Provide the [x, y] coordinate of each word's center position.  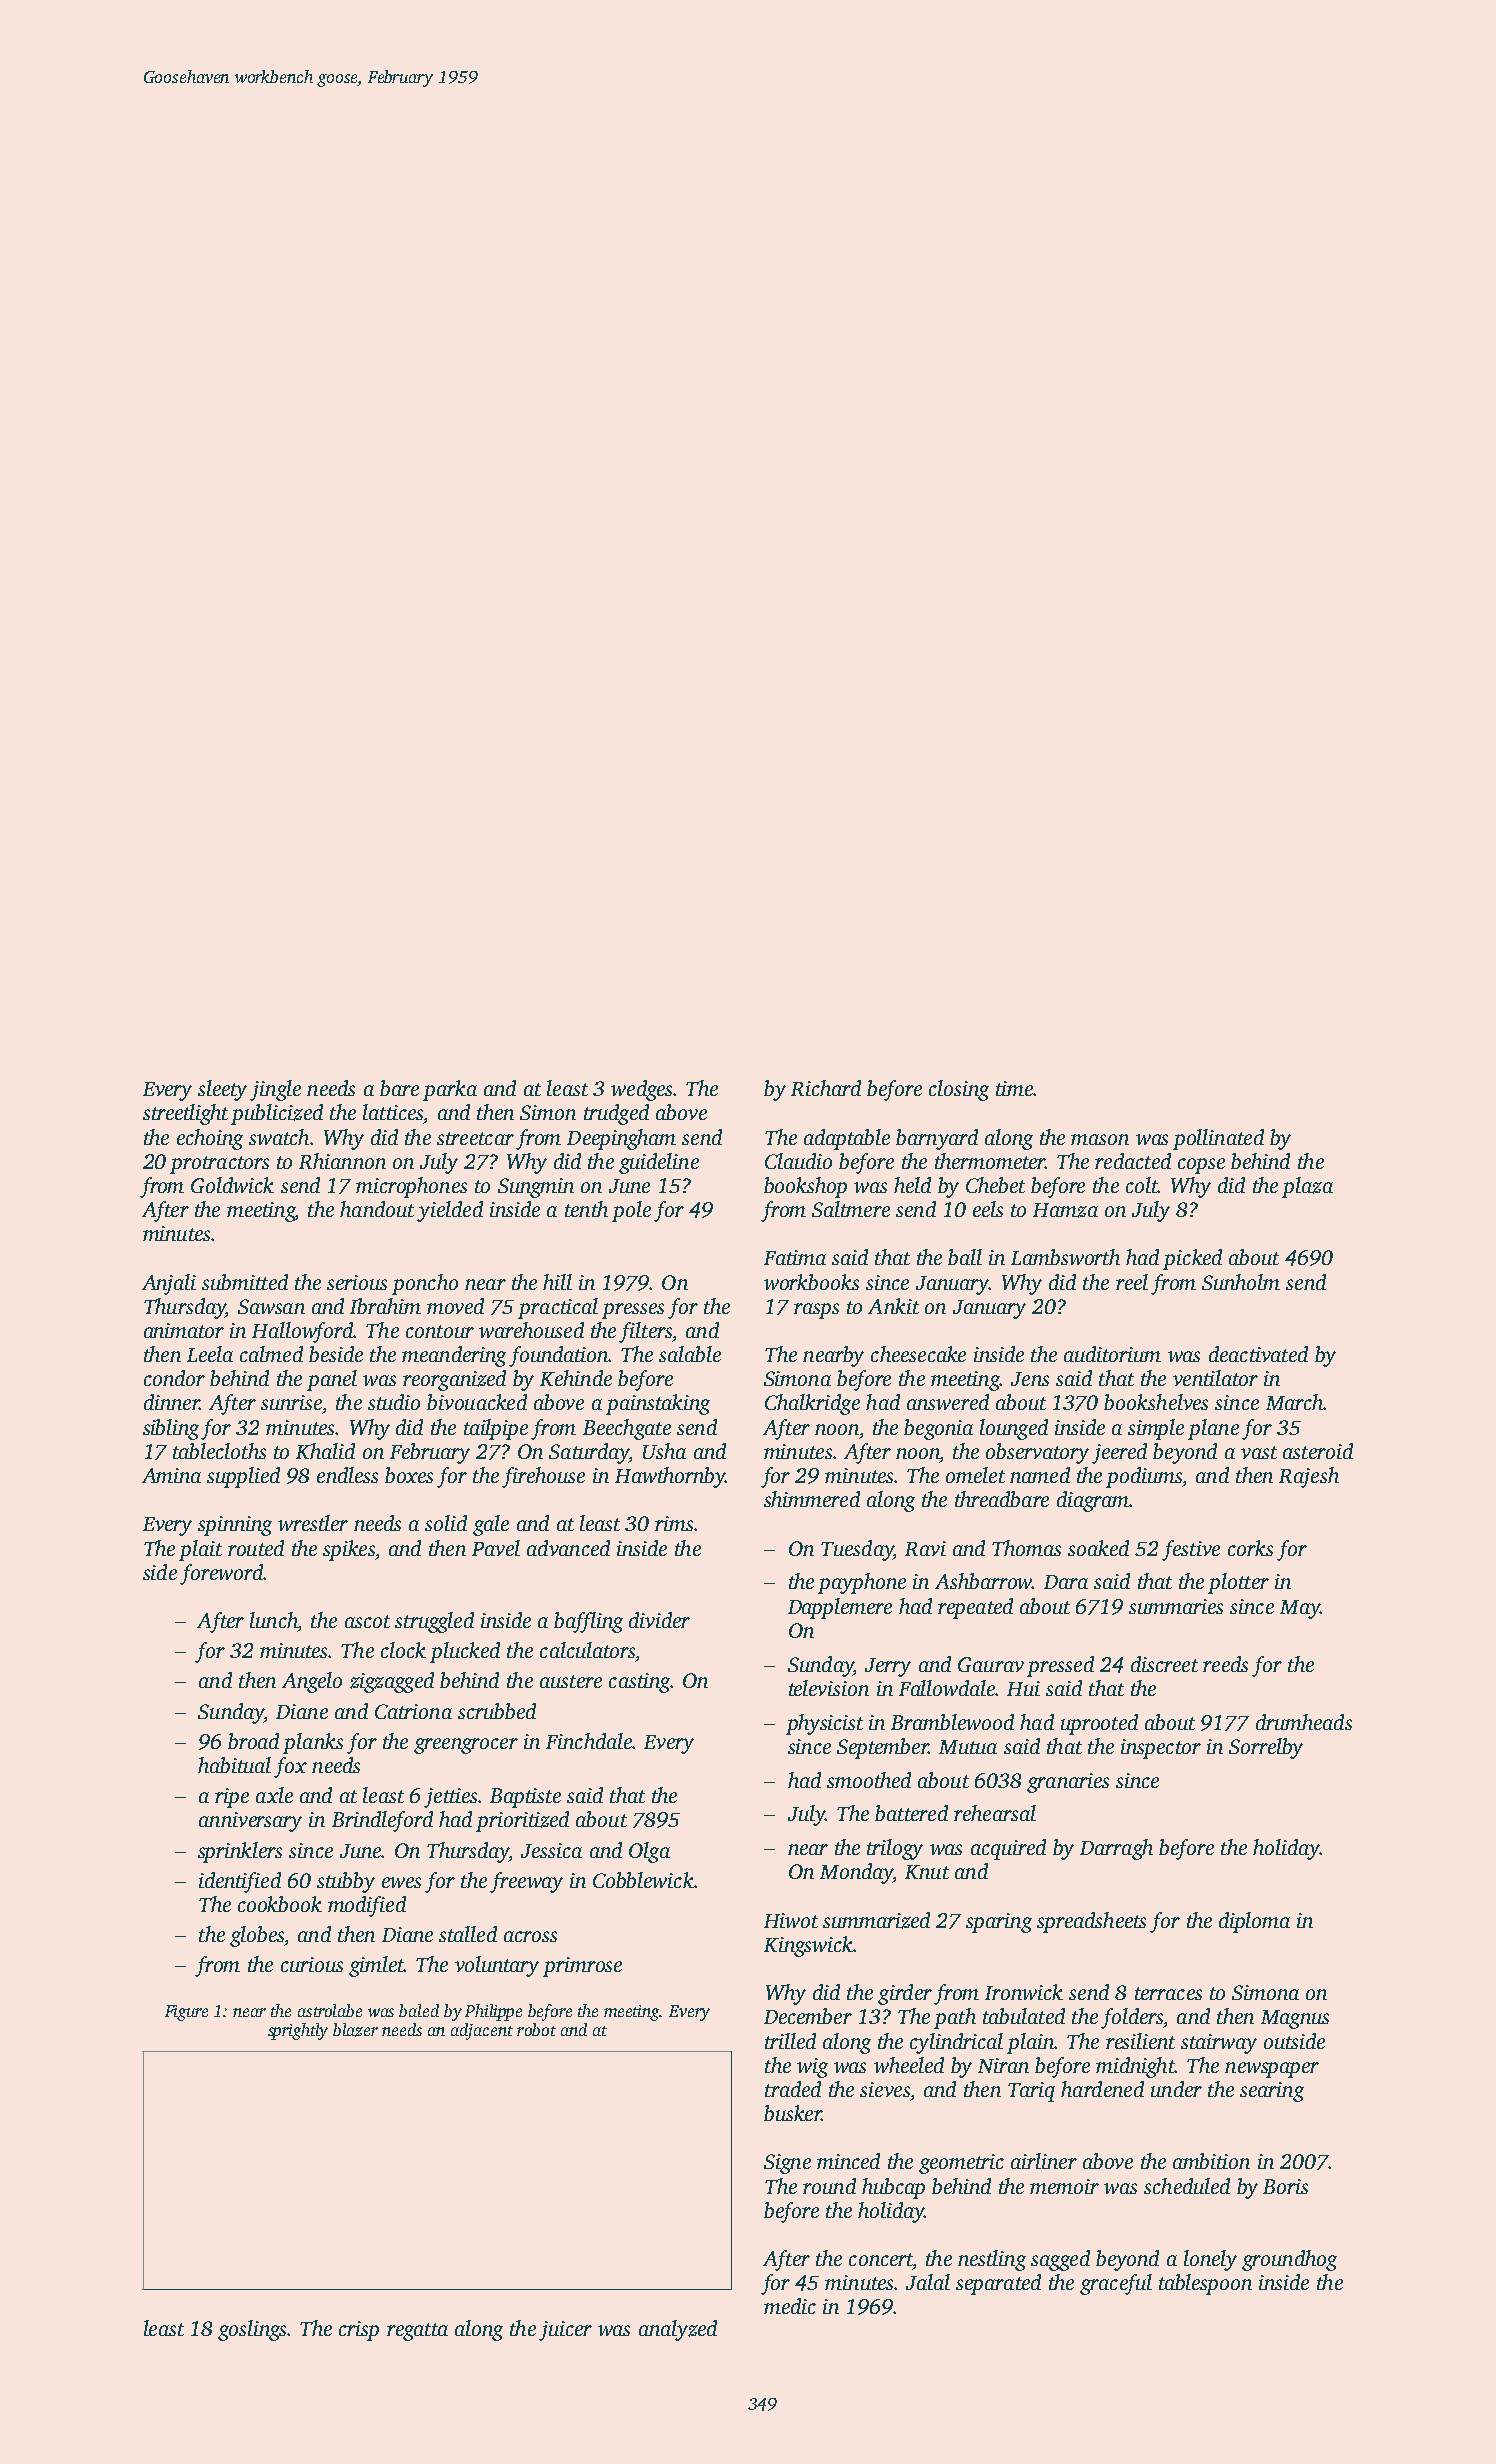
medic [790, 2306]
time [1014, 1088]
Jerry [888, 1667]
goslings [252, 2330]
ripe [232, 1798]
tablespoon [1205, 2284]
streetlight [185, 1114]
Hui [1023, 1688]
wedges [641, 1090]
